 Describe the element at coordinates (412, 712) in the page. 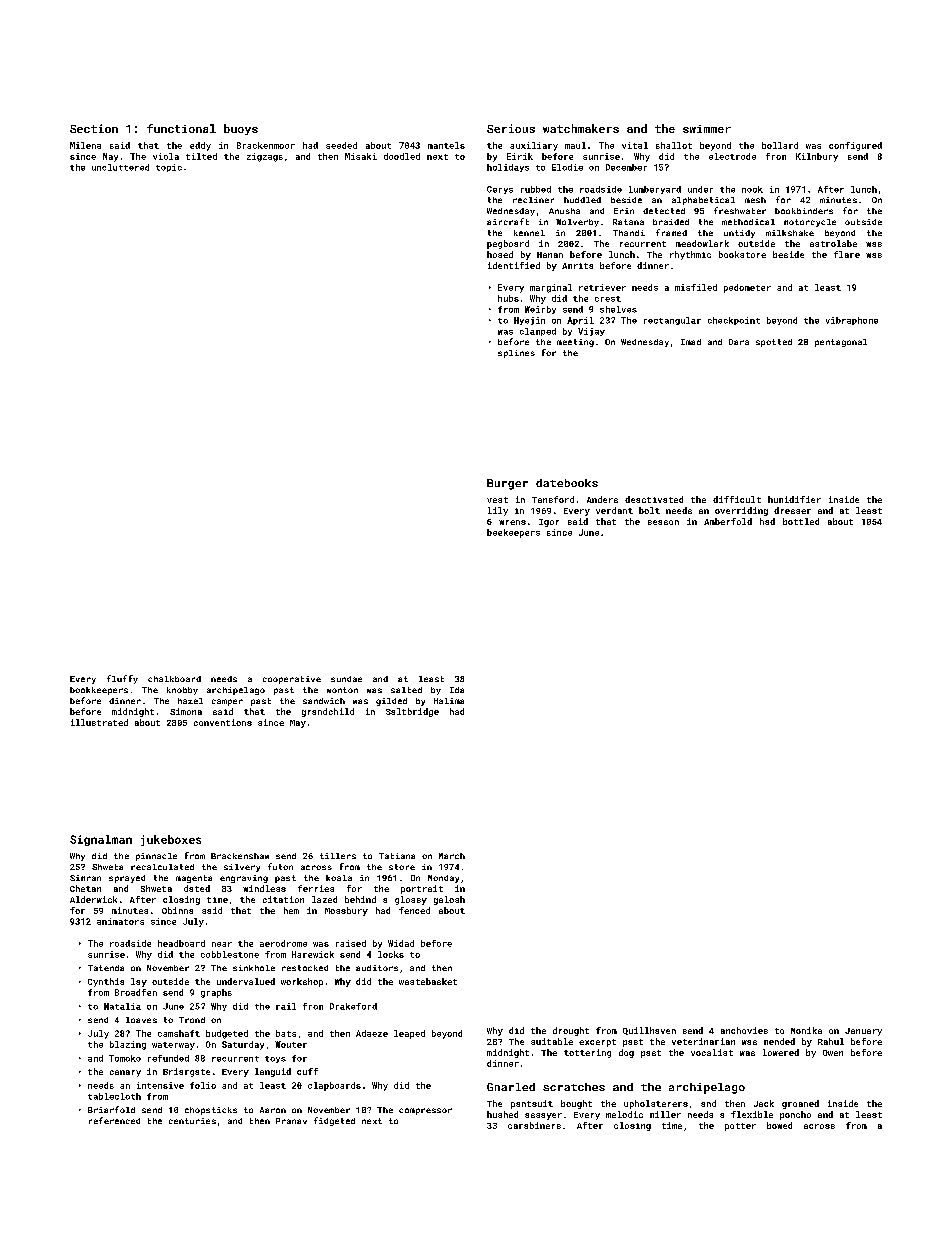

I see `Saltbridge` at that location.
